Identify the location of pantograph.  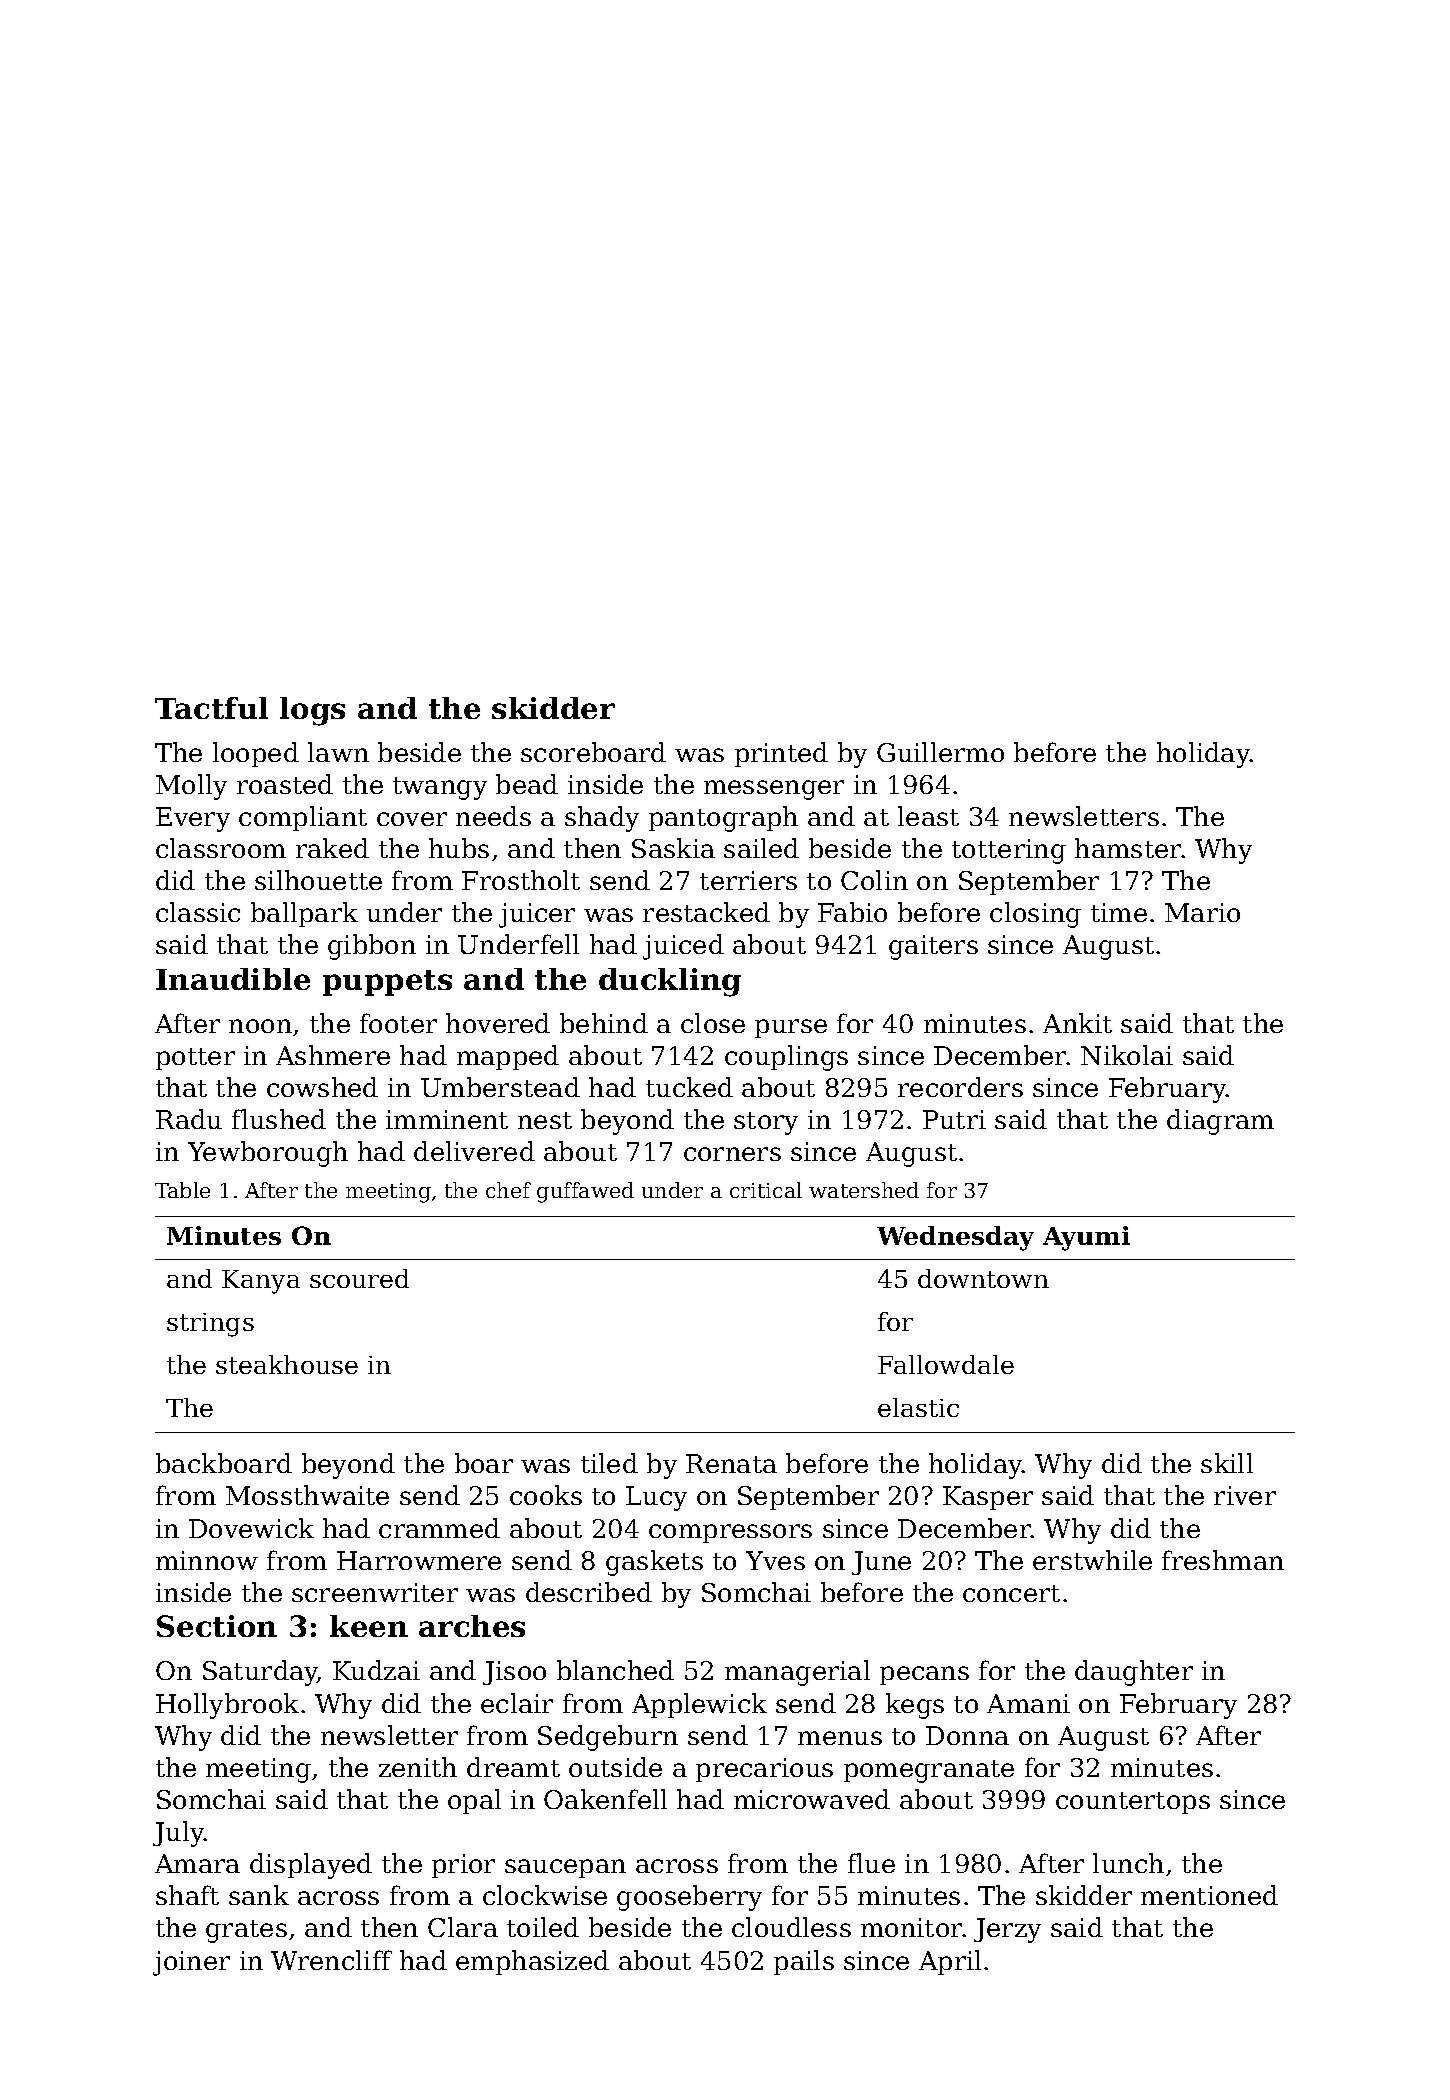
(723, 819).
